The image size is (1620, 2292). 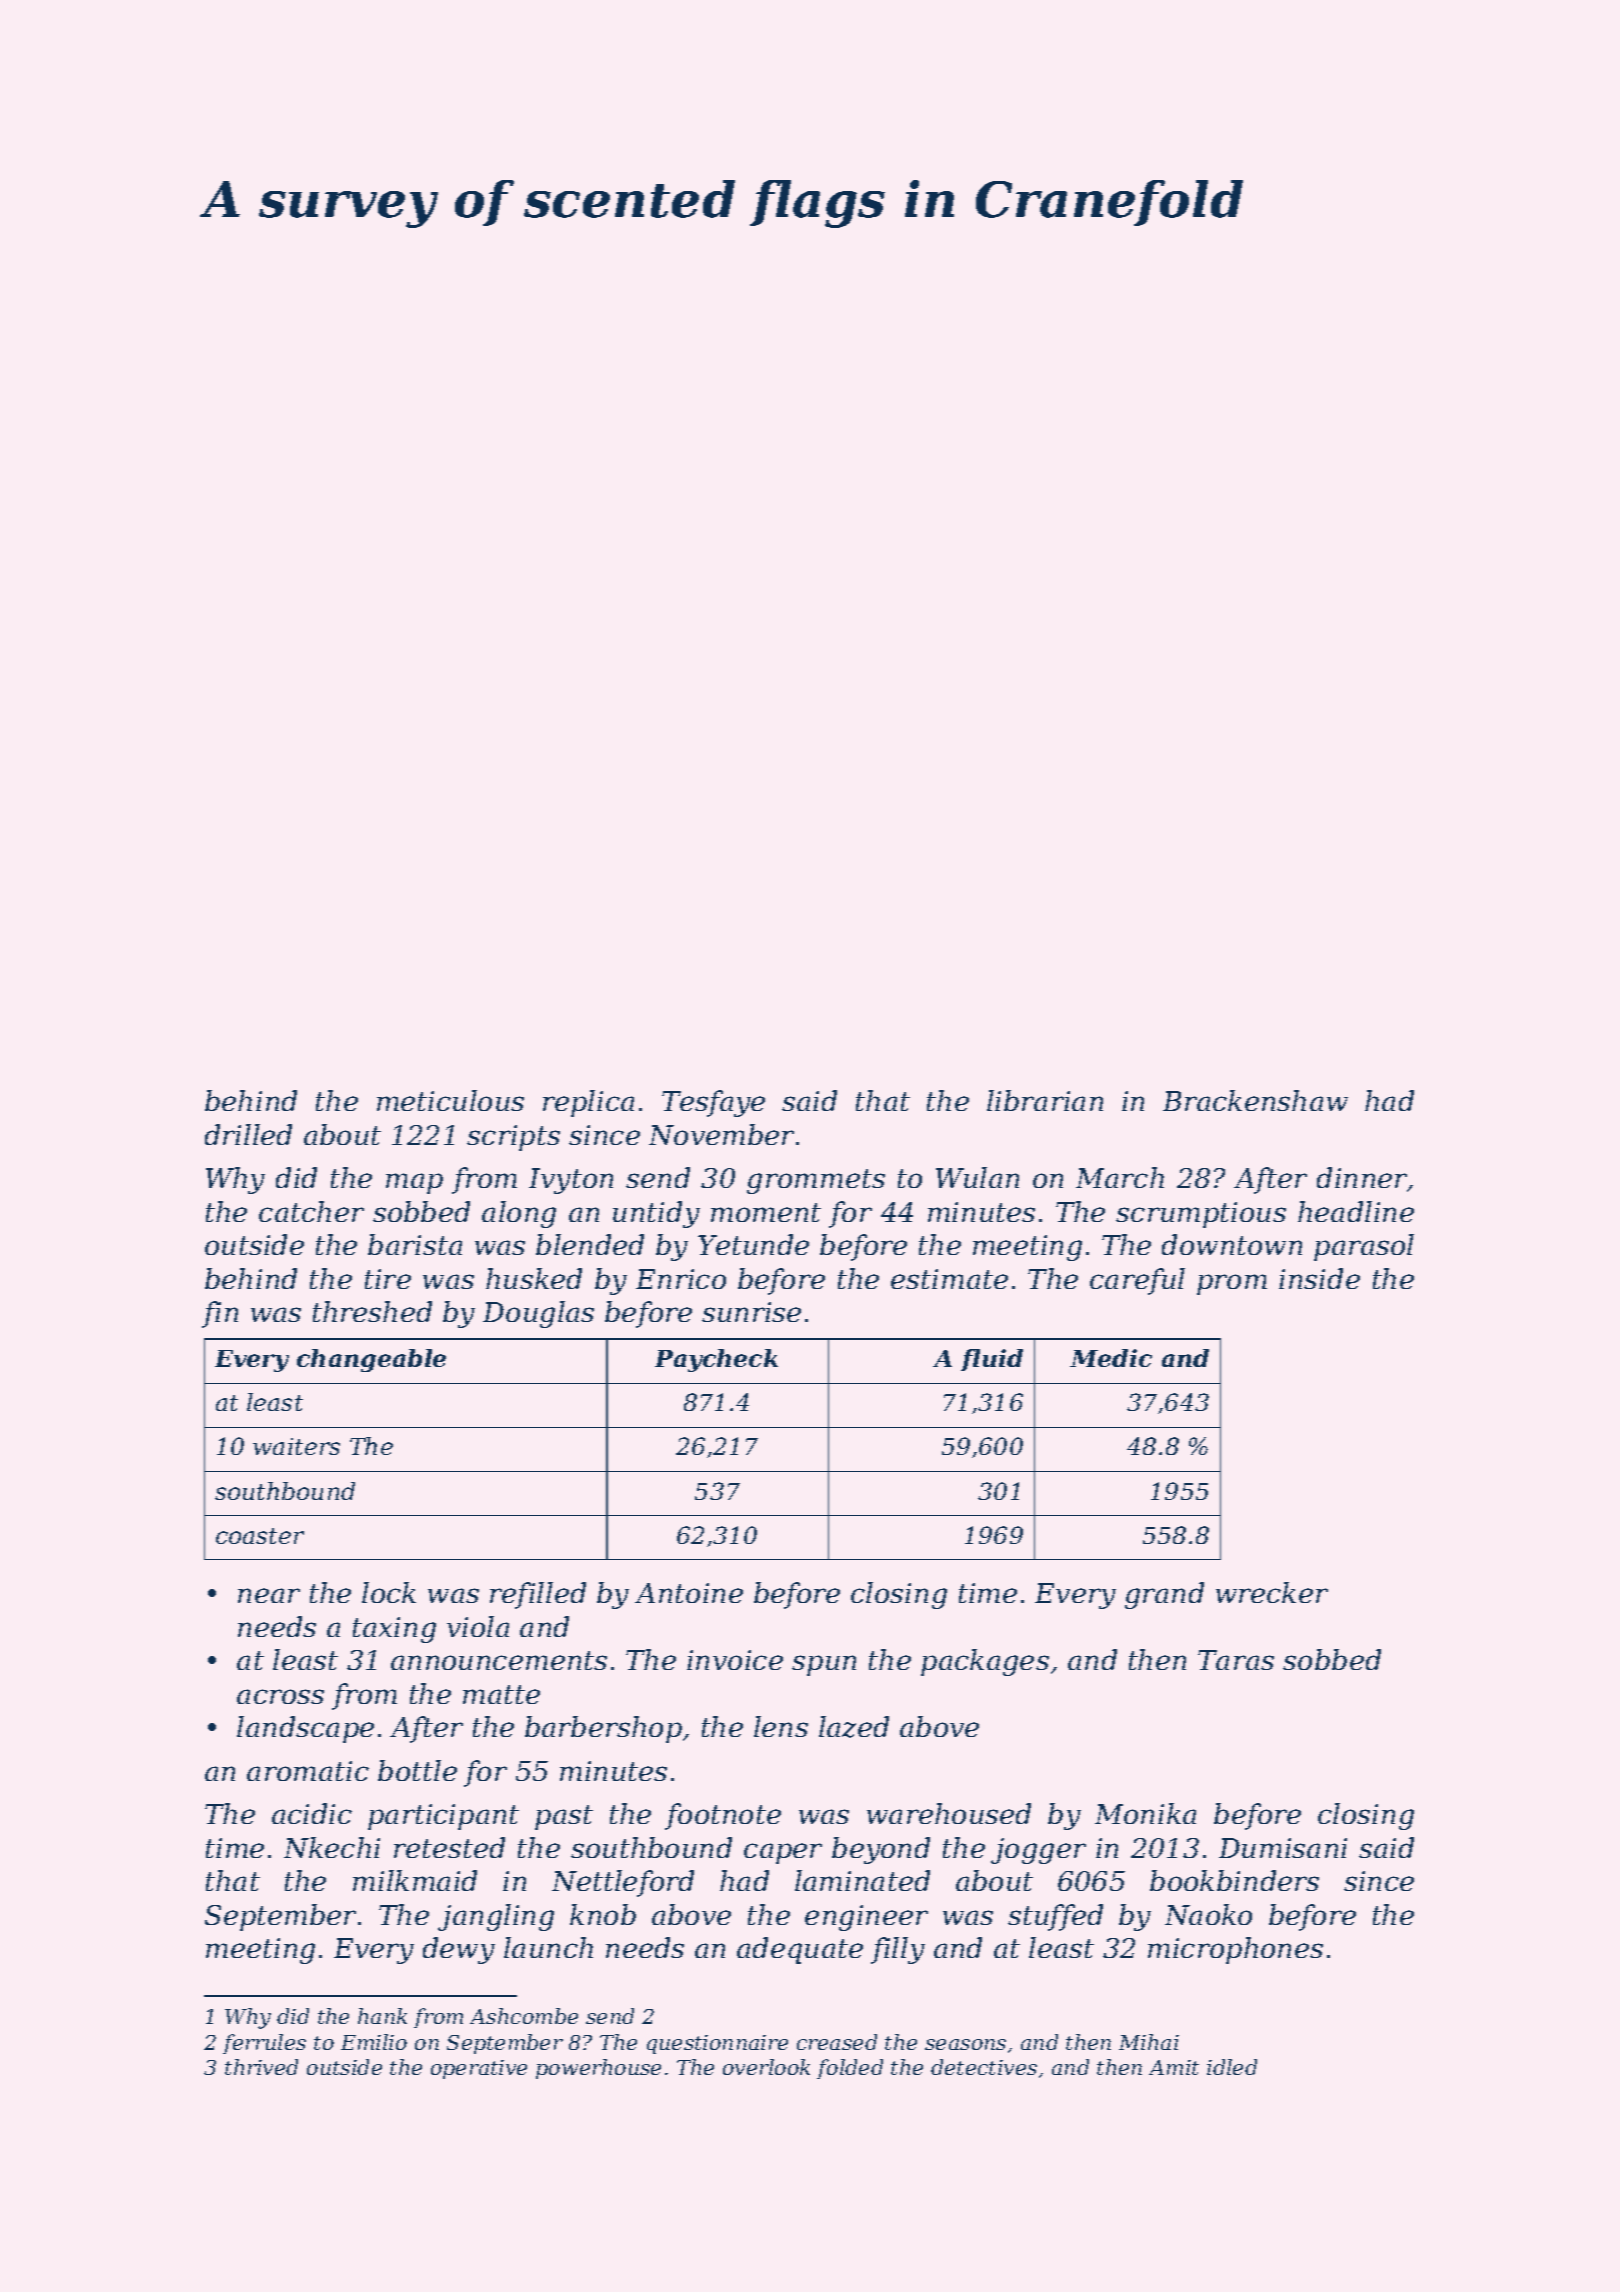 What do you see at coordinates (1255, 1100) in the document?
I see `Brackenshaw` at bounding box center [1255, 1100].
